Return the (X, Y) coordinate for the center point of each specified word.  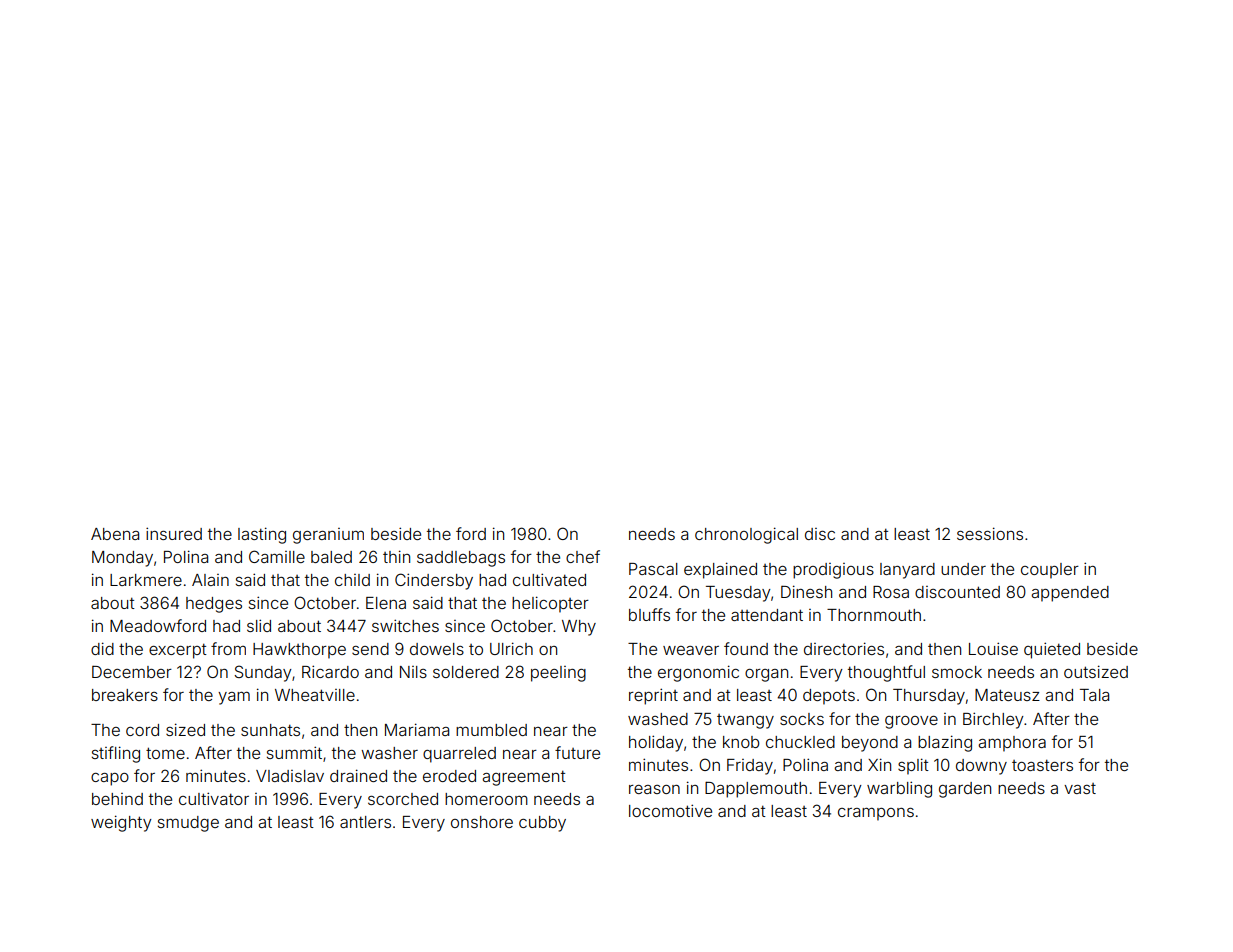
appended (1070, 594)
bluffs (649, 614)
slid (259, 625)
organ (766, 675)
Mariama (417, 729)
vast (1080, 788)
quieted (1052, 650)
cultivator (214, 798)
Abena (115, 534)
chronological (746, 535)
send (370, 649)
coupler (1050, 571)
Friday (750, 767)
